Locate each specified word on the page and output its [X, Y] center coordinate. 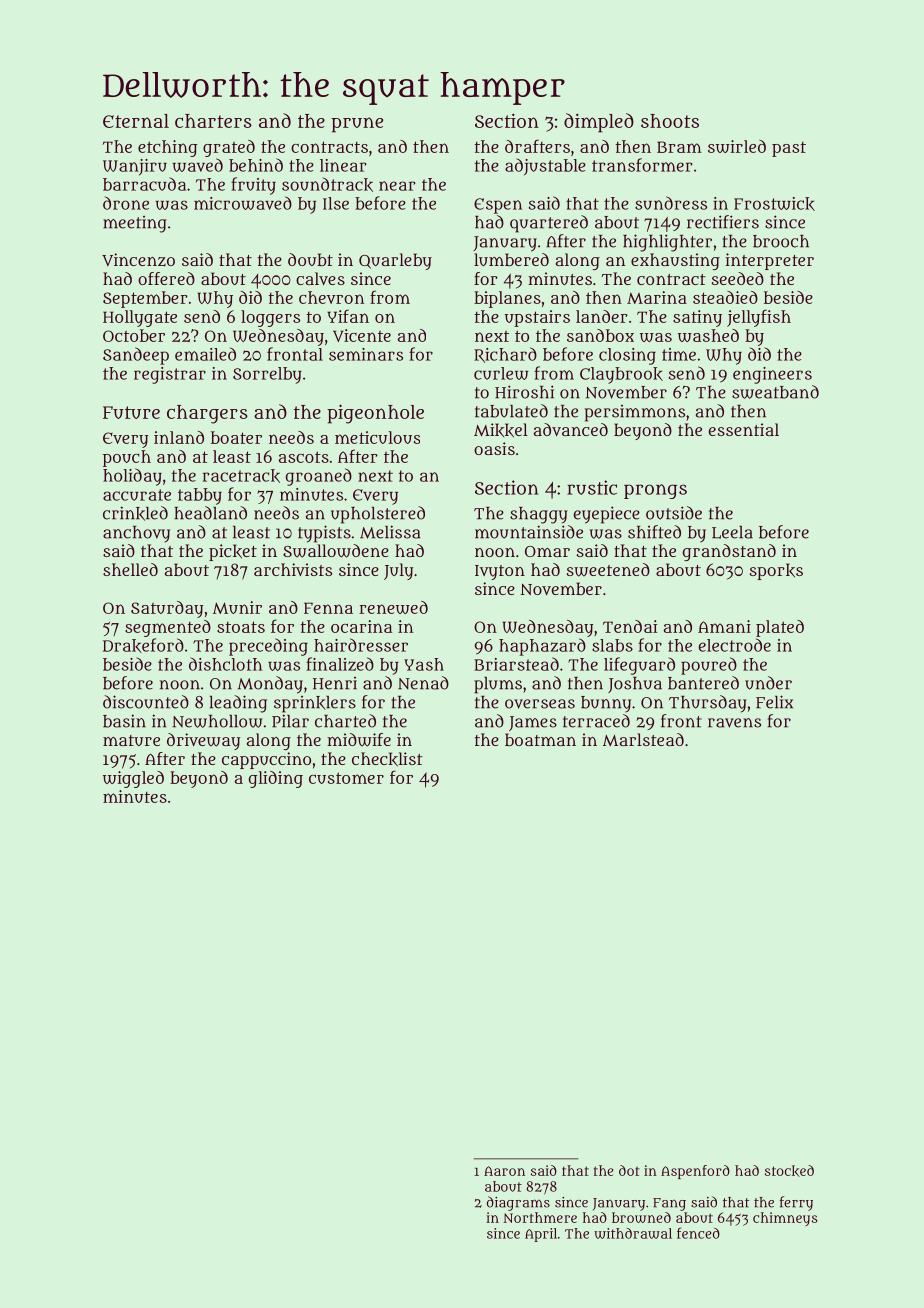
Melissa [390, 532]
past [789, 149]
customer [346, 778]
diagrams [518, 1203]
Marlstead [643, 739]
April [541, 1235]
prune [357, 125]
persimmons [635, 413]
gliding [276, 779]
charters [213, 121]
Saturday [167, 609]
